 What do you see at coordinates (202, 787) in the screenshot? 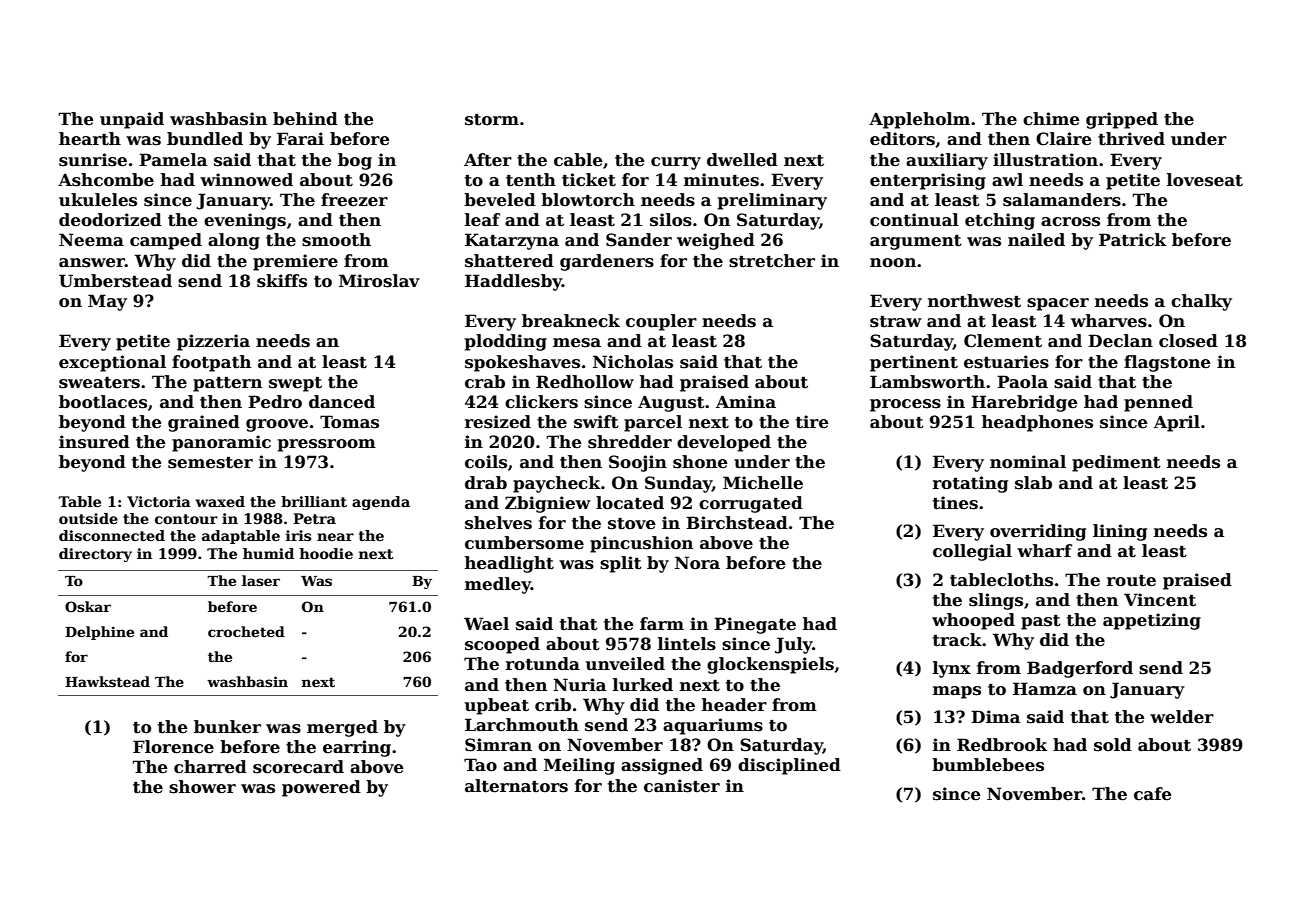
I see `shower` at bounding box center [202, 787].
